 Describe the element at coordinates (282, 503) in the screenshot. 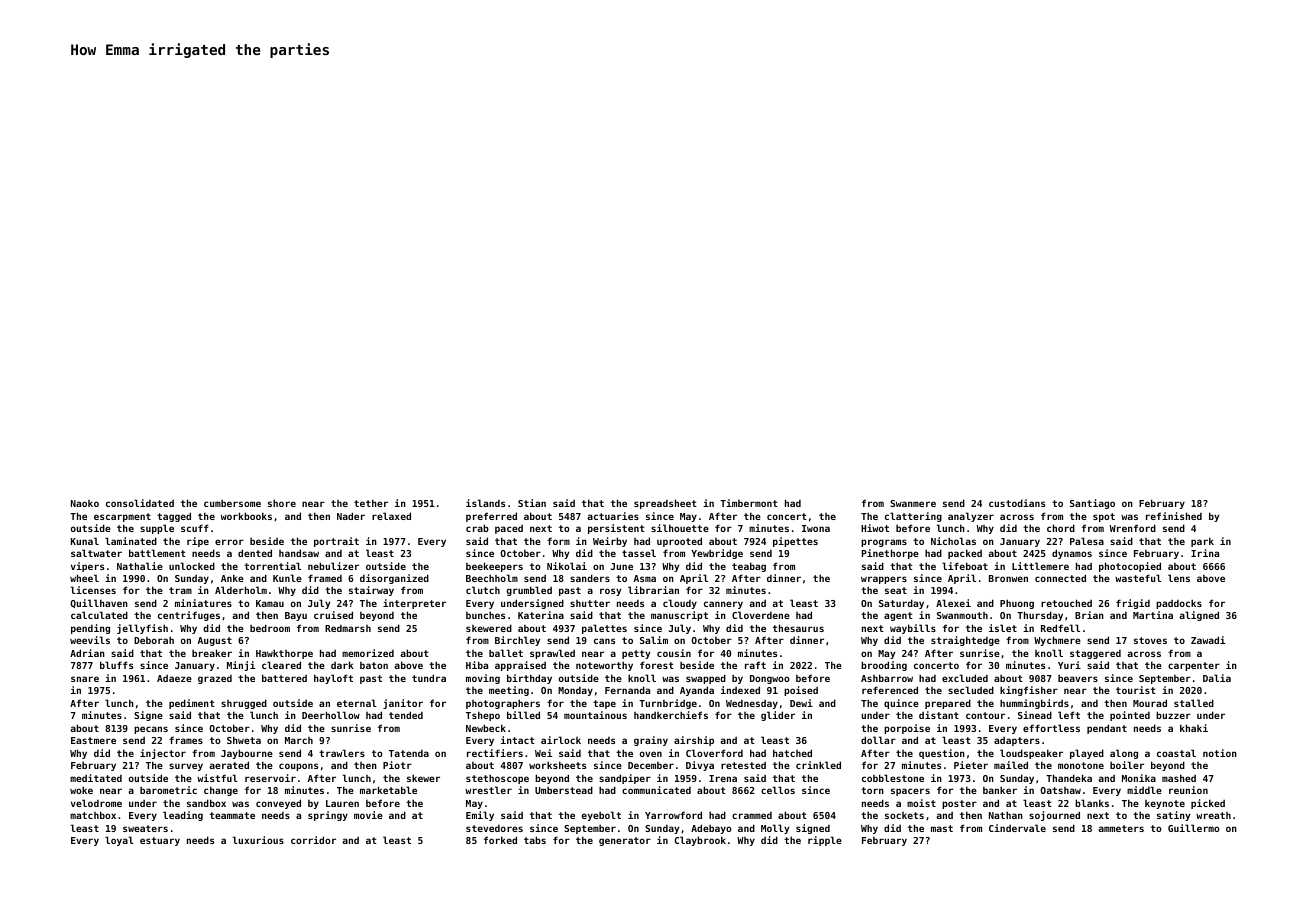

I see `shore` at that location.
